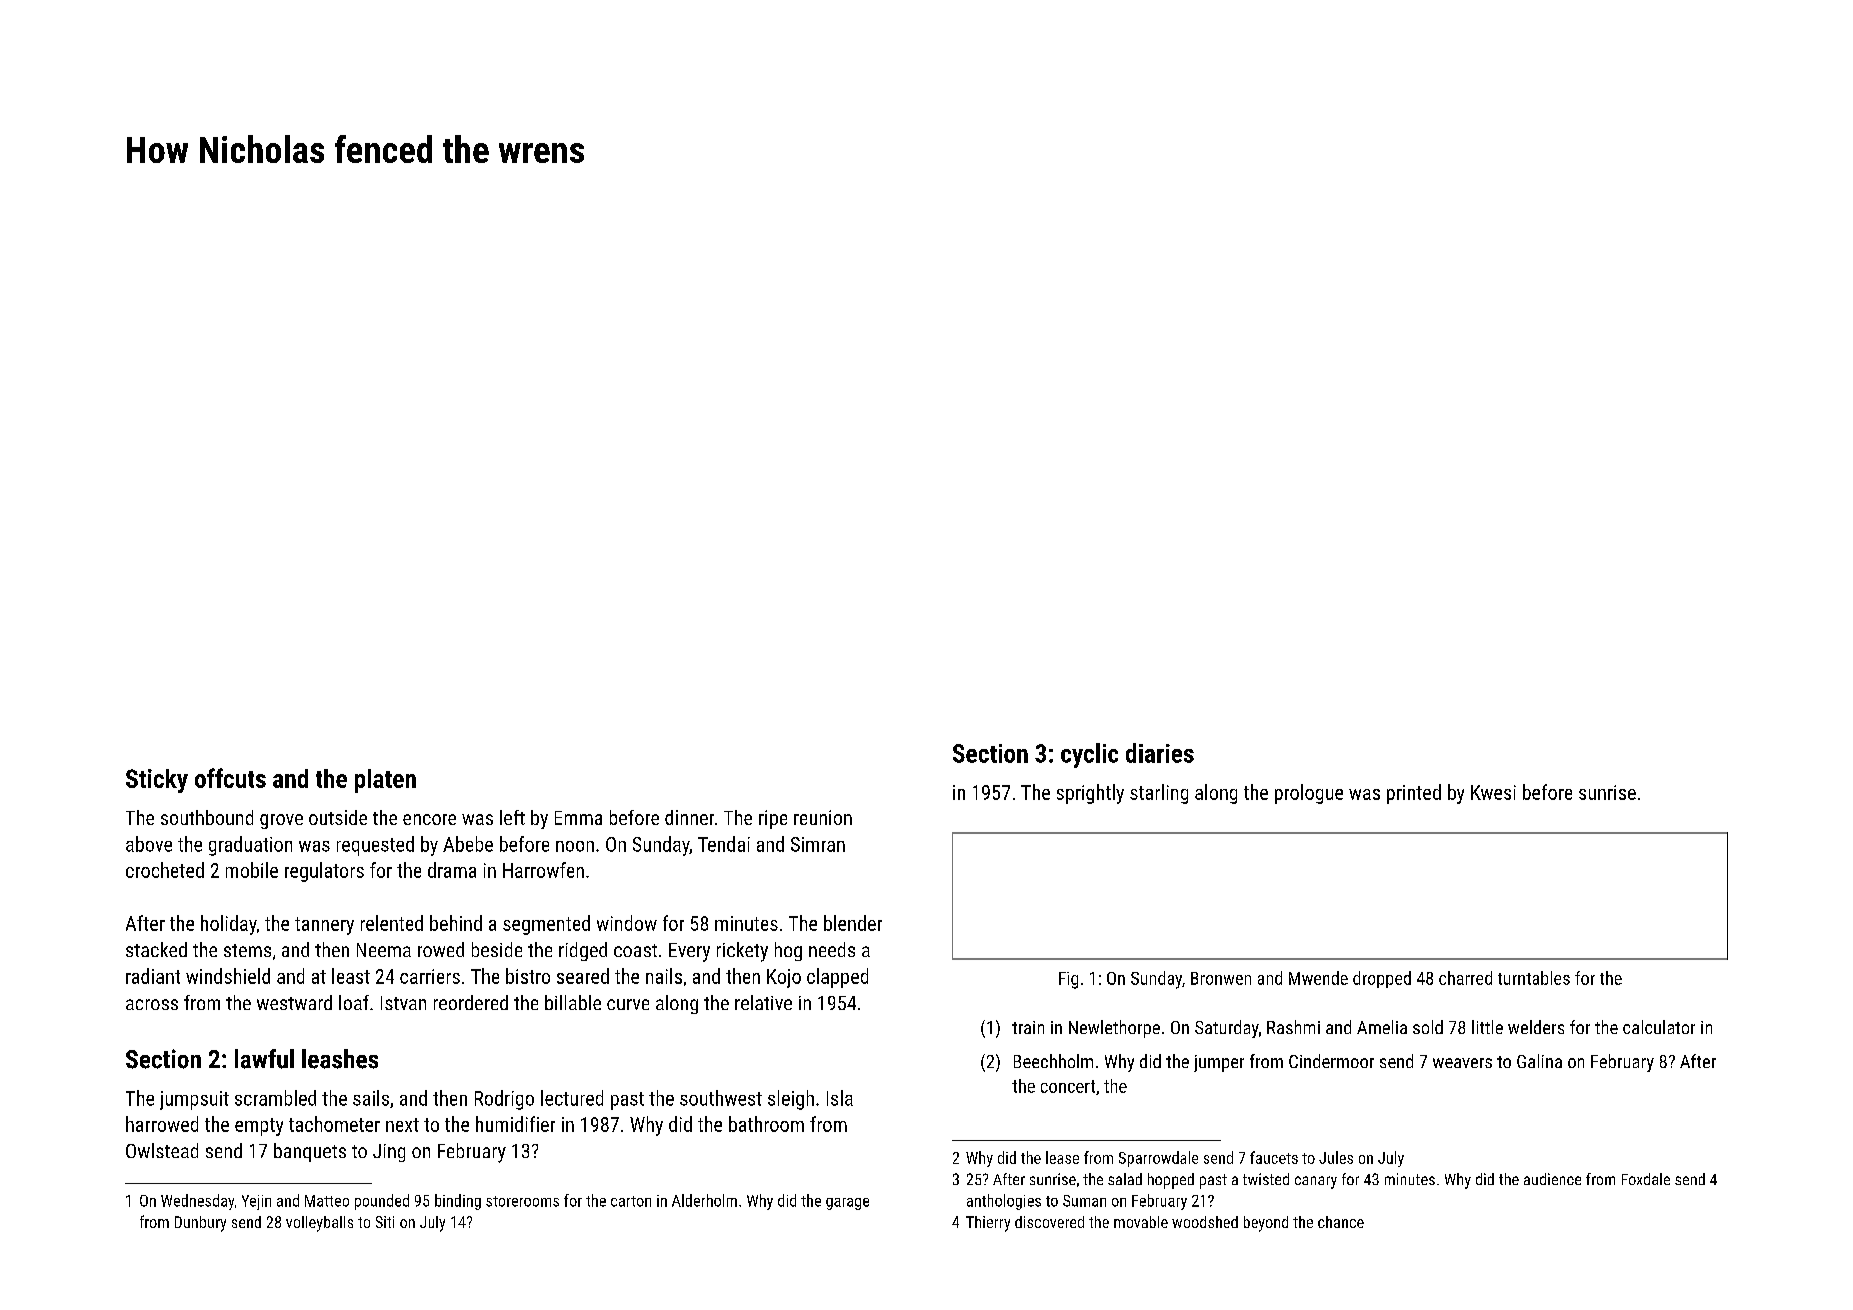 This screenshot has width=1853, height=1310. I want to click on Beechholm, so click(1053, 1061).
